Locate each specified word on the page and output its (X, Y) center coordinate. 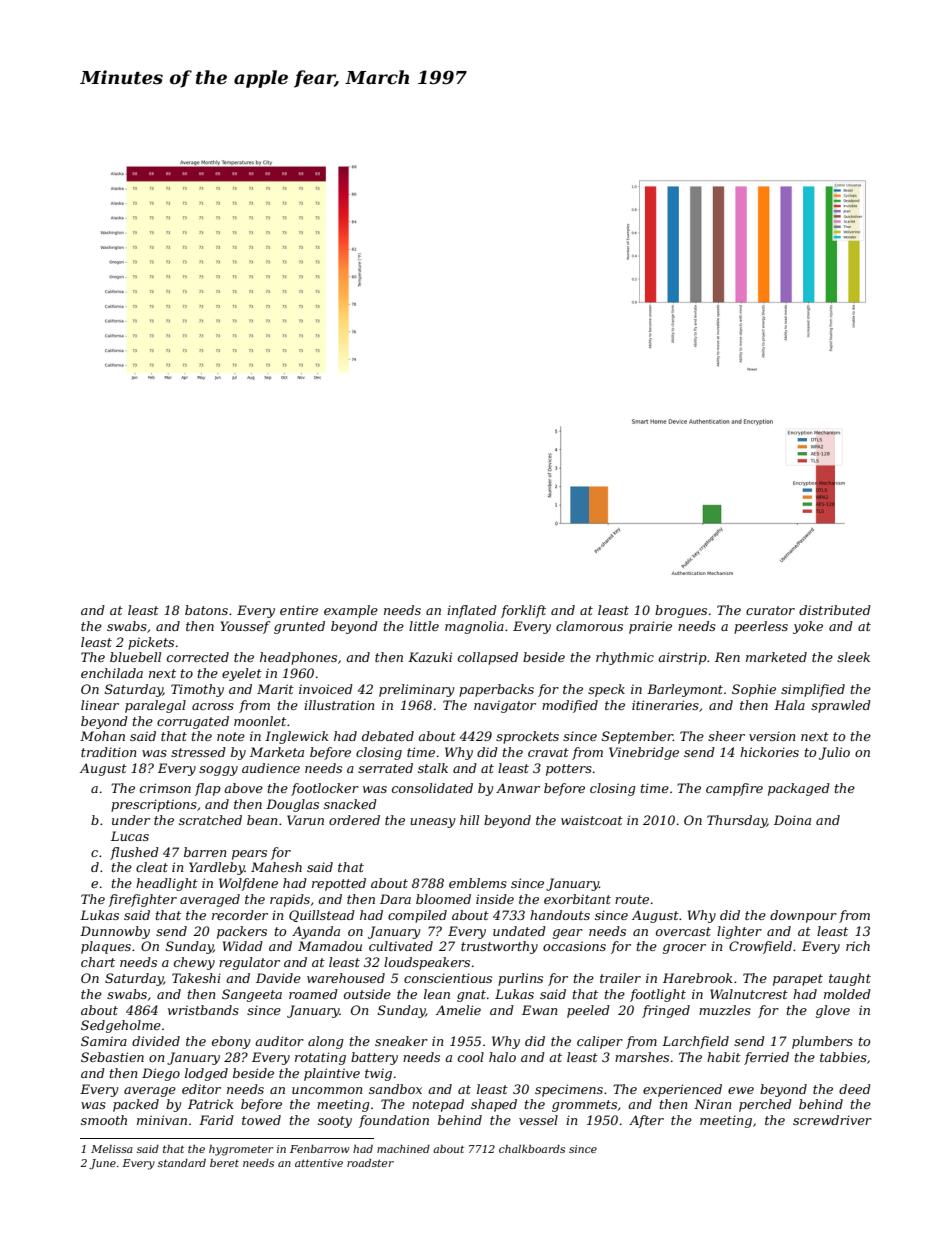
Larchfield (695, 1042)
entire (299, 610)
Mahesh (276, 867)
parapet (798, 980)
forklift (523, 611)
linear (100, 705)
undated (519, 931)
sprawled (841, 706)
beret (224, 1163)
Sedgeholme (121, 1026)
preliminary (417, 690)
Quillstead (322, 916)
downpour (803, 916)
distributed (835, 610)
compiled (417, 916)
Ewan (540, 1010)
